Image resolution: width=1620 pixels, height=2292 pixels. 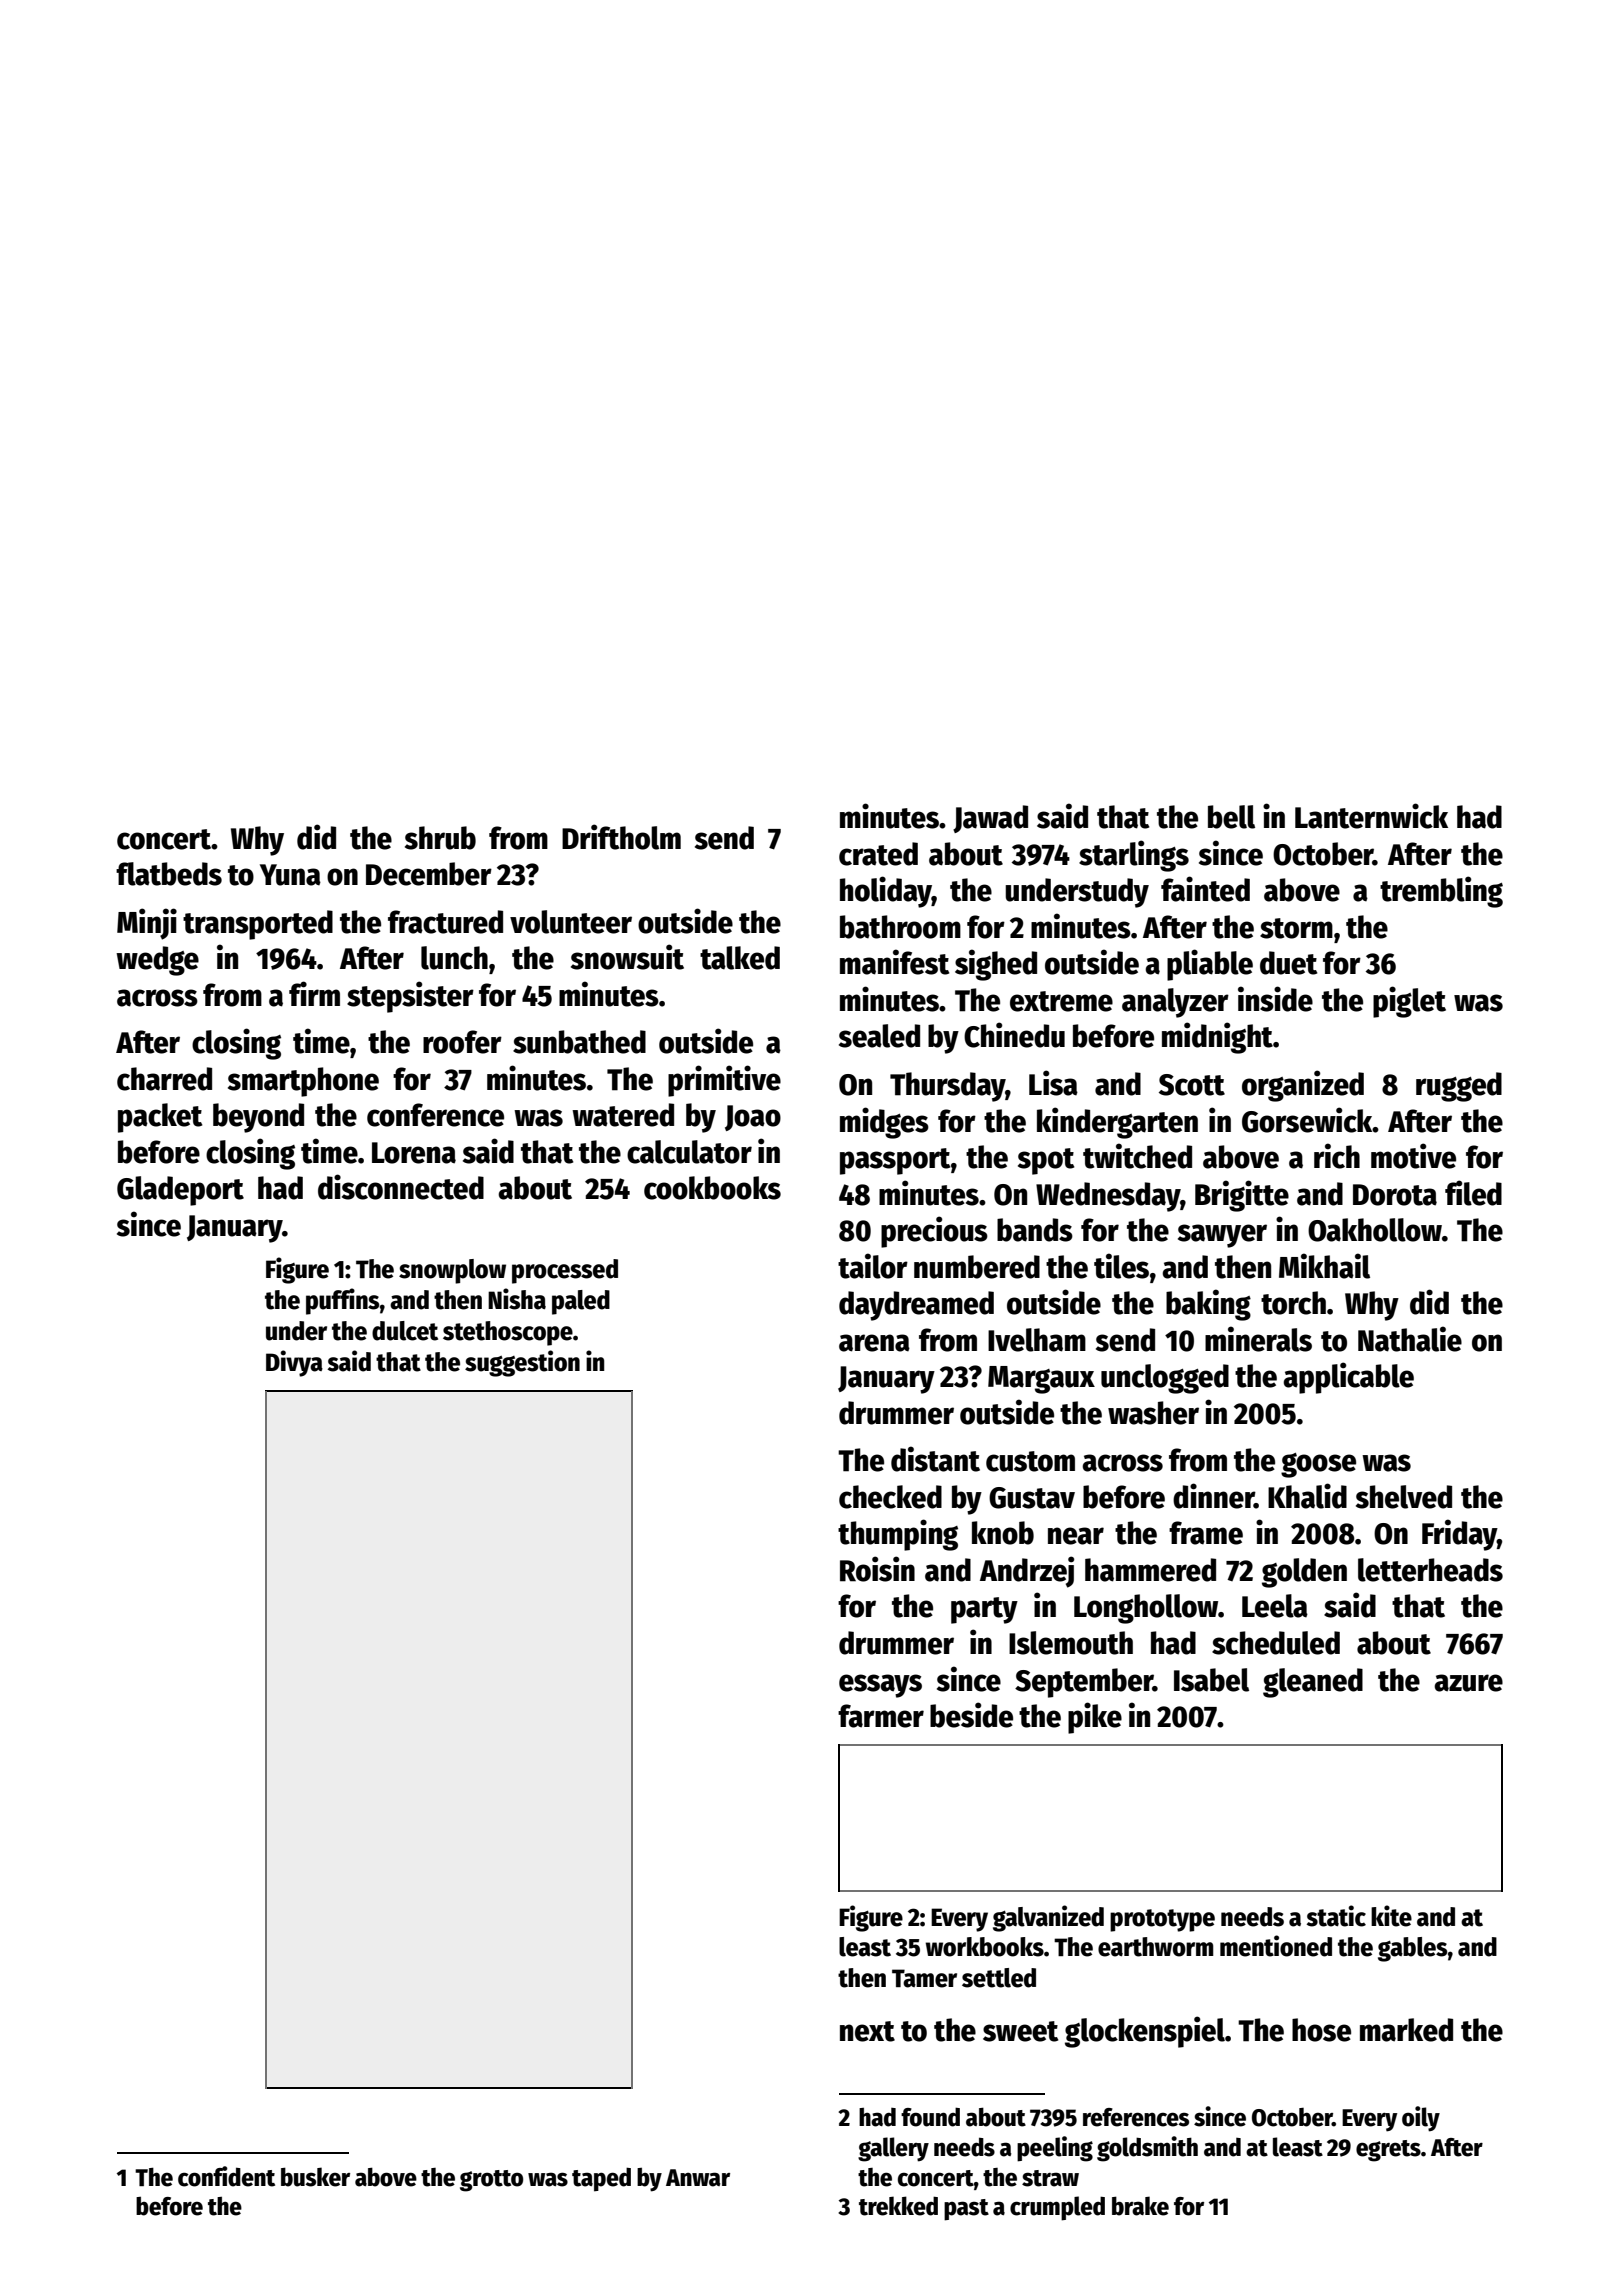 I want to click on Anwar, so click(x=698, y=2178).
